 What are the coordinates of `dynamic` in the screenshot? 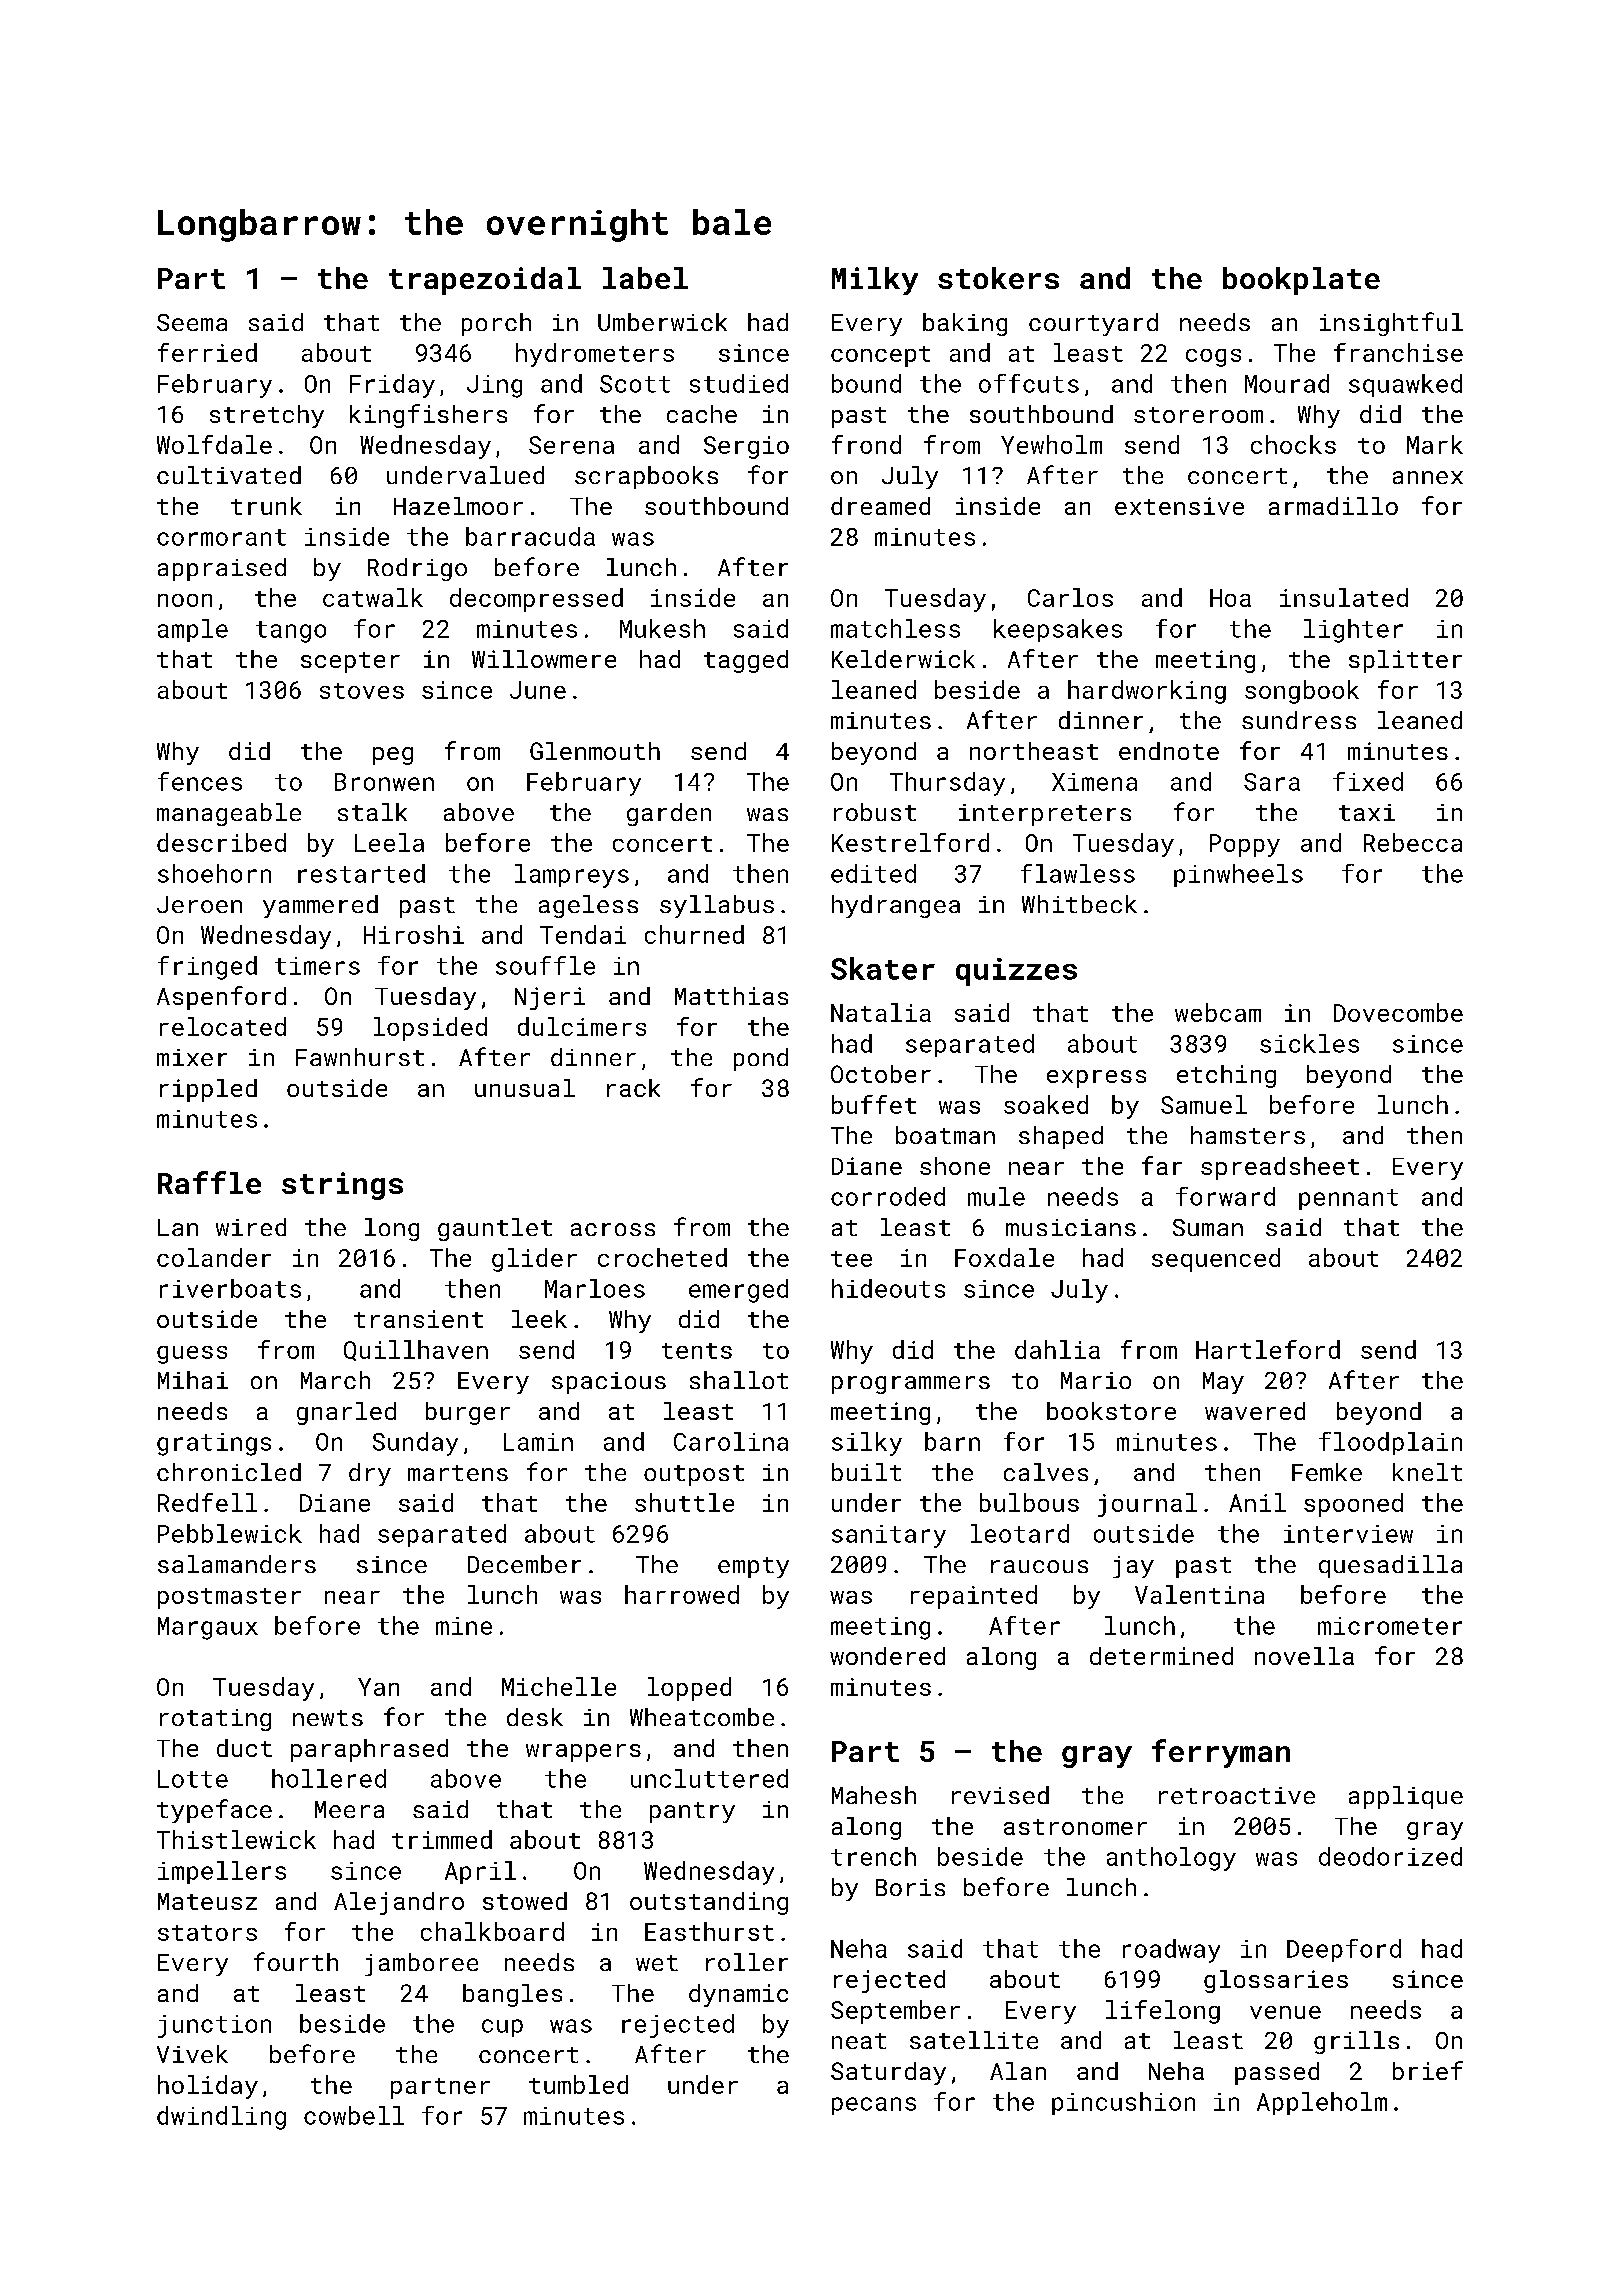 It's located at (738, 1995).
